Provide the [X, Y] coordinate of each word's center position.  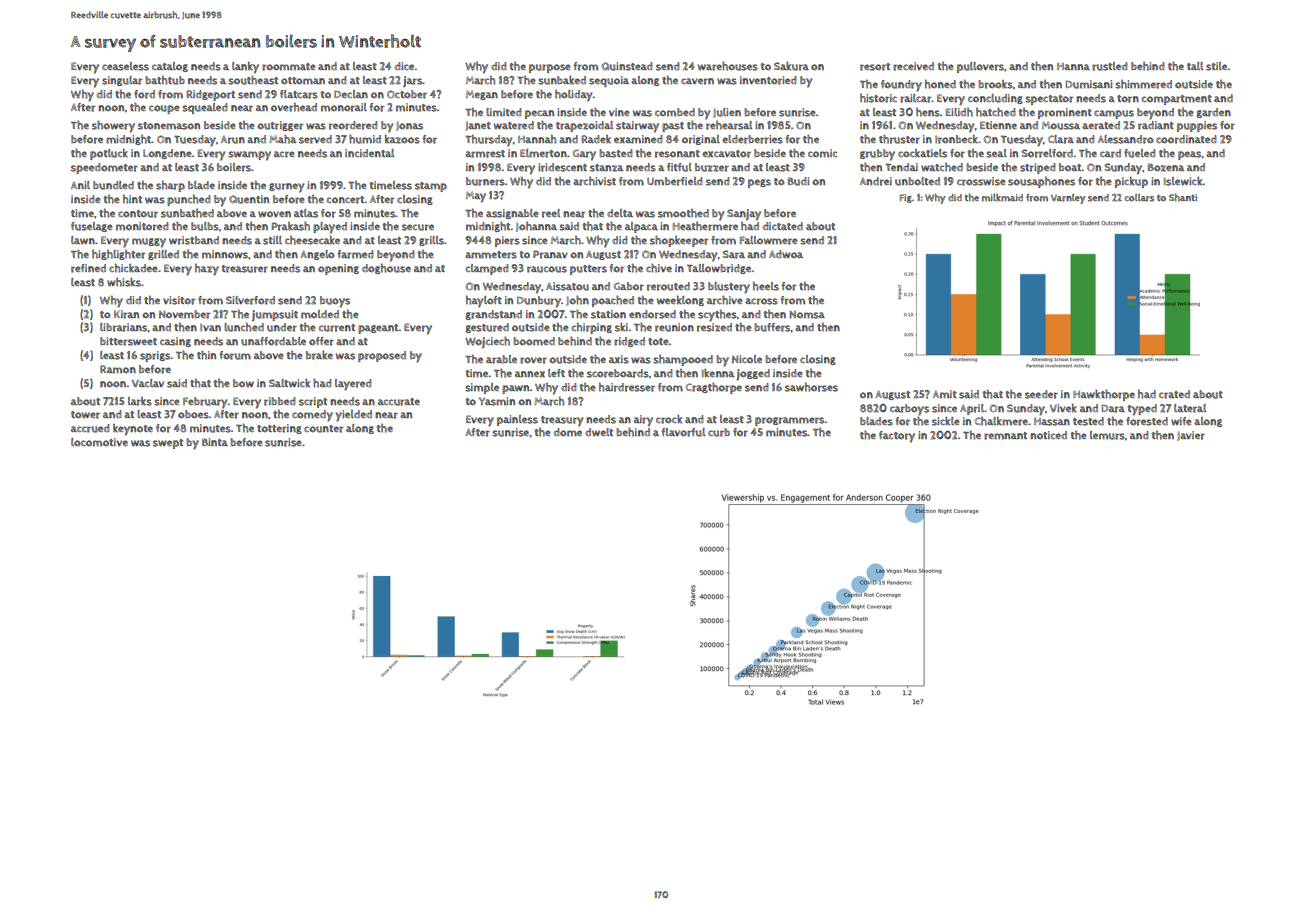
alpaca [641, 227]
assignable [512, 214]
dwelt [599, 432]
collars [1139, 198]
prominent [1065, 113]
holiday [574, 96]
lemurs [1107, 435]
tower [85, 415]
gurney [287, 188]
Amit [945, 394]
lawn [83, 240]
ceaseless [125, 66]
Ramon [118, 369]
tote [658, 341]
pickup [1131, 182]
